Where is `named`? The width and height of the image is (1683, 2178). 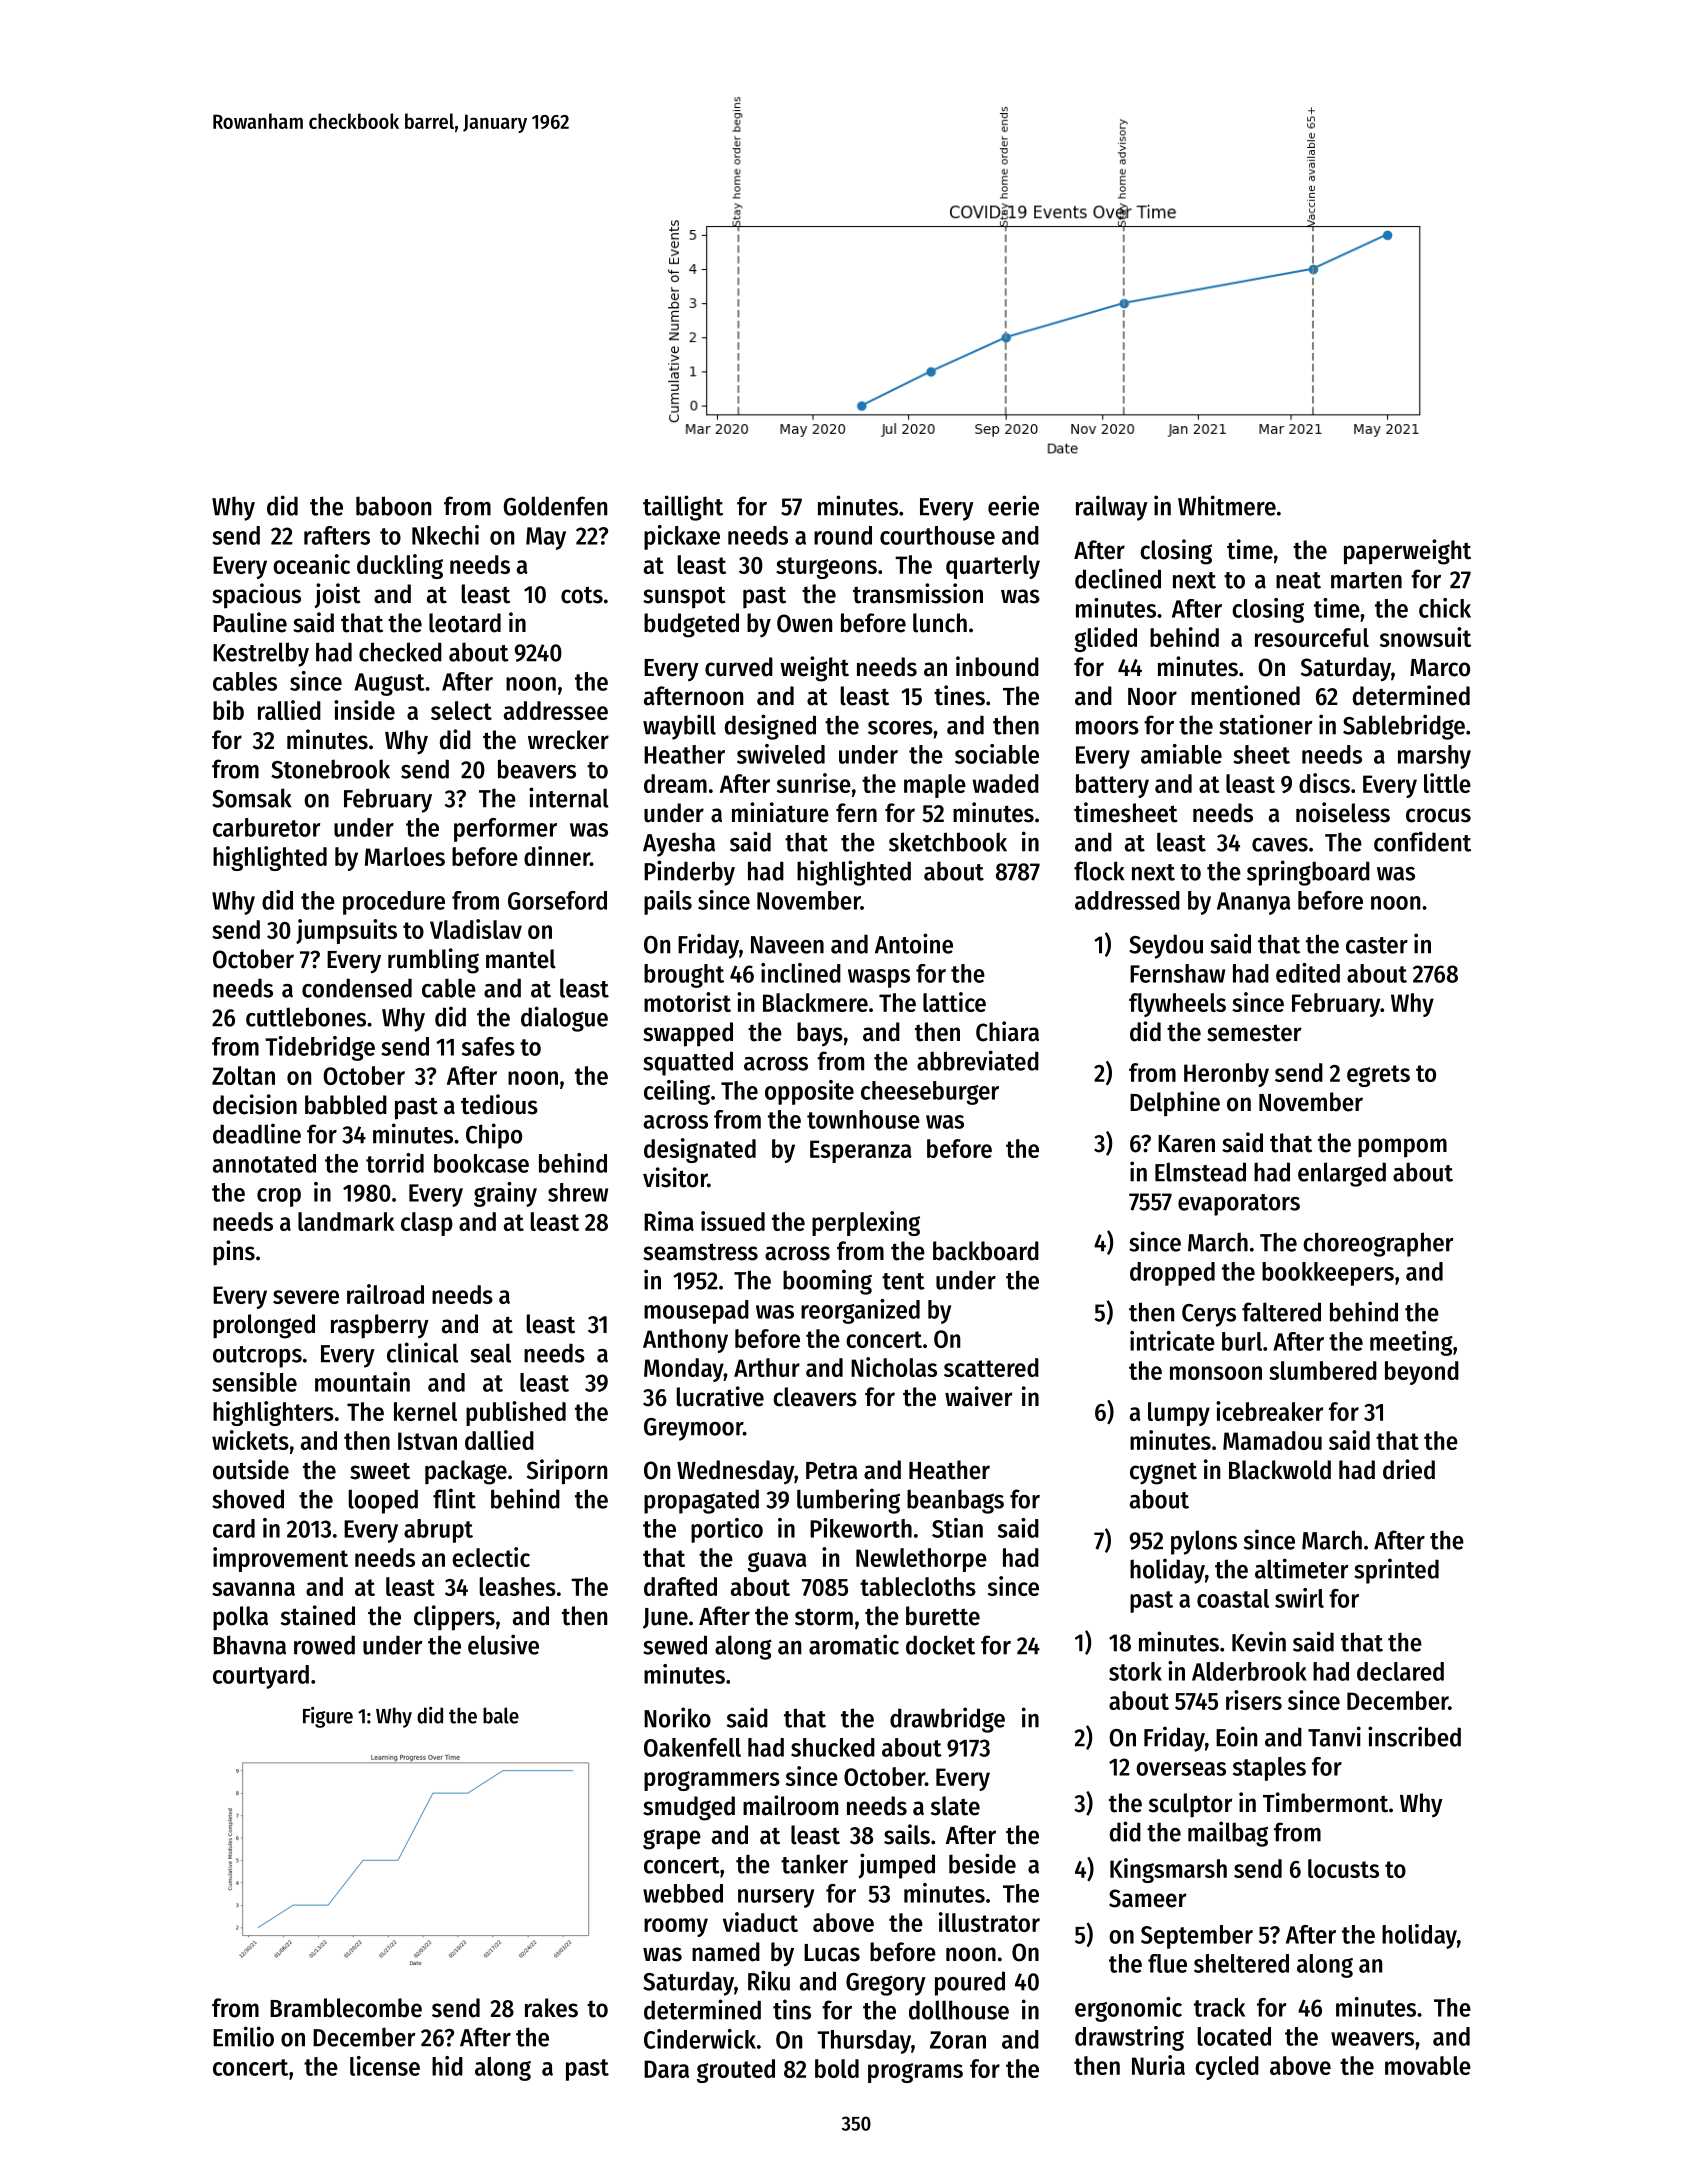
named is located at coordinates (726, 1952).
